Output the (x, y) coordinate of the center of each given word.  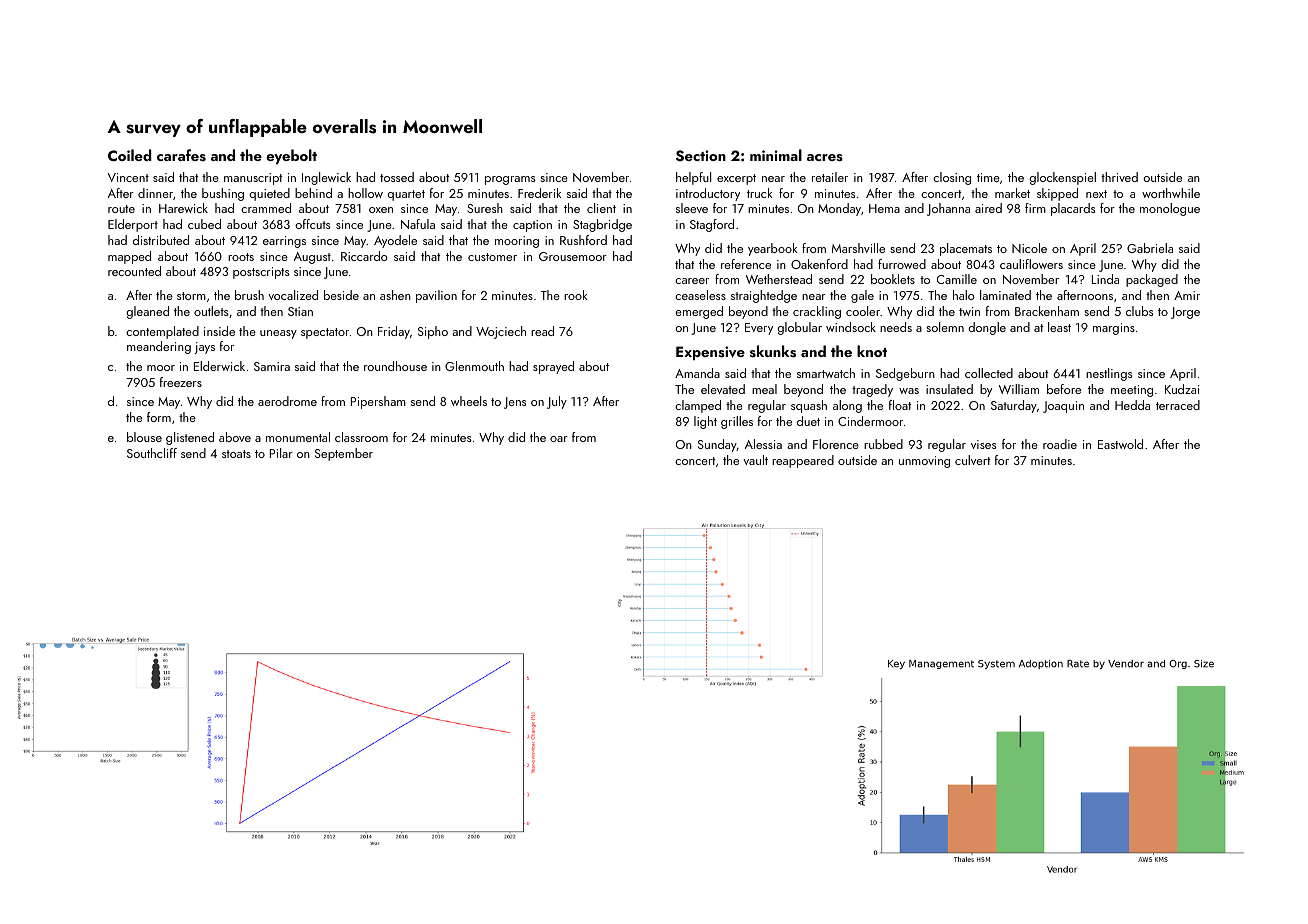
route (121, 209)
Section (701, 156)
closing (952, 178)
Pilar (281, 453)
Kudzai (1182, 389)
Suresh (485, 208)
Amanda (697, 373)
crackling (817, 312)
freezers (181, 382)
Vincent (128, 177)
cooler (863, 311)
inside (219, 331)
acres (825, 158)
